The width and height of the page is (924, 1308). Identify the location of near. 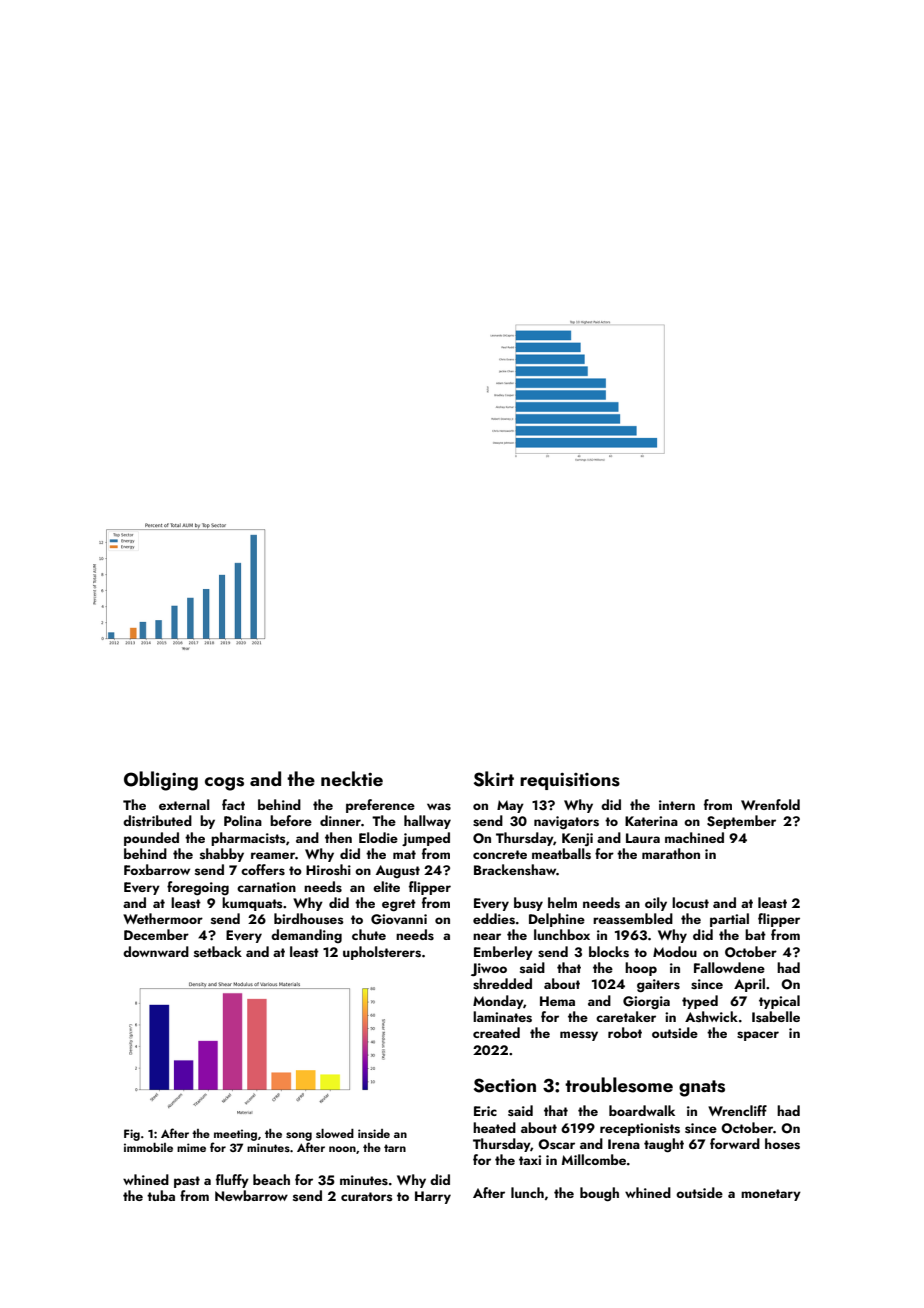
(487, 936).
